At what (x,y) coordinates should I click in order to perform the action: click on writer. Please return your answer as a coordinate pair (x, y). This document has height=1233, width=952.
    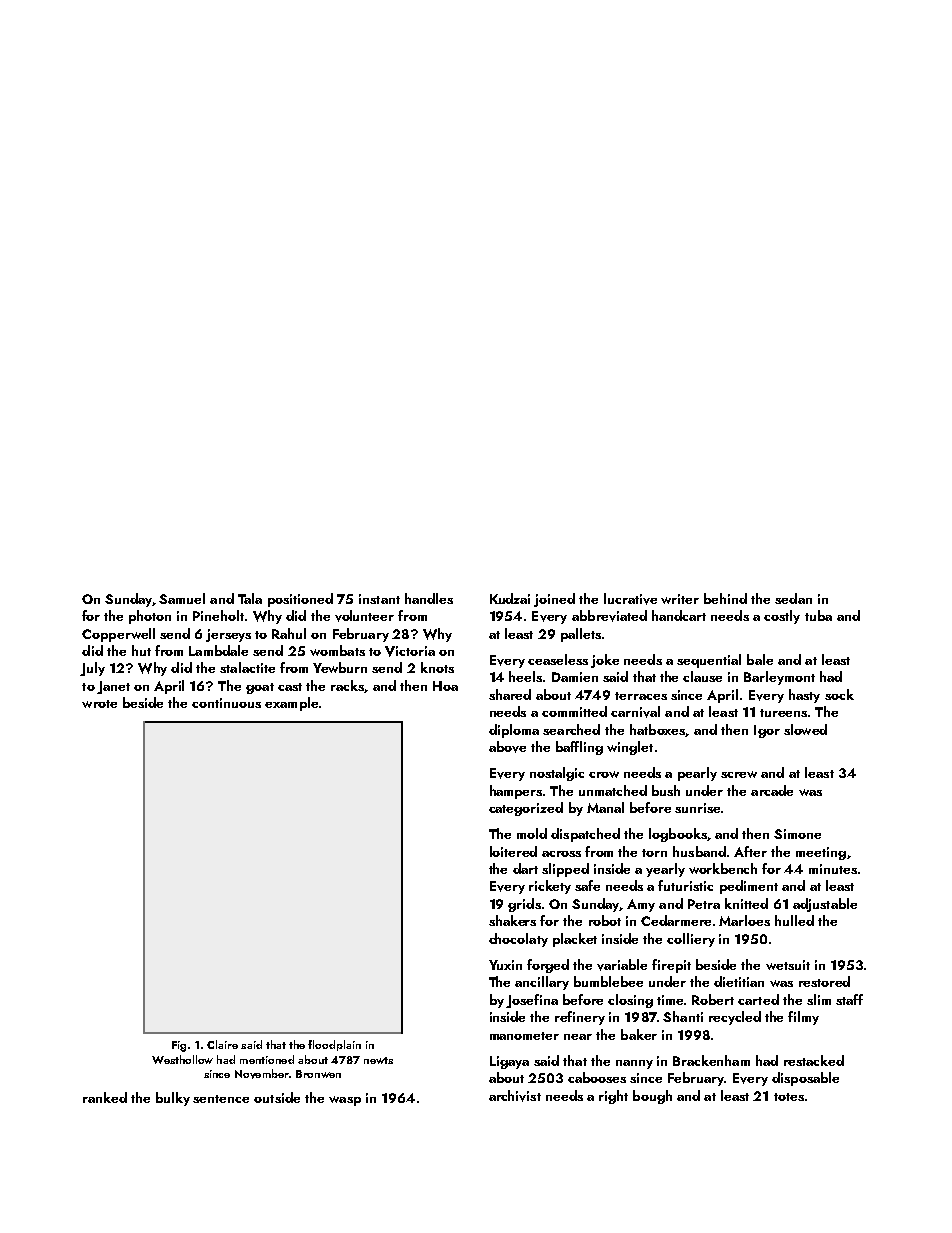
    Looking at the image, I should click on (680, 599).
